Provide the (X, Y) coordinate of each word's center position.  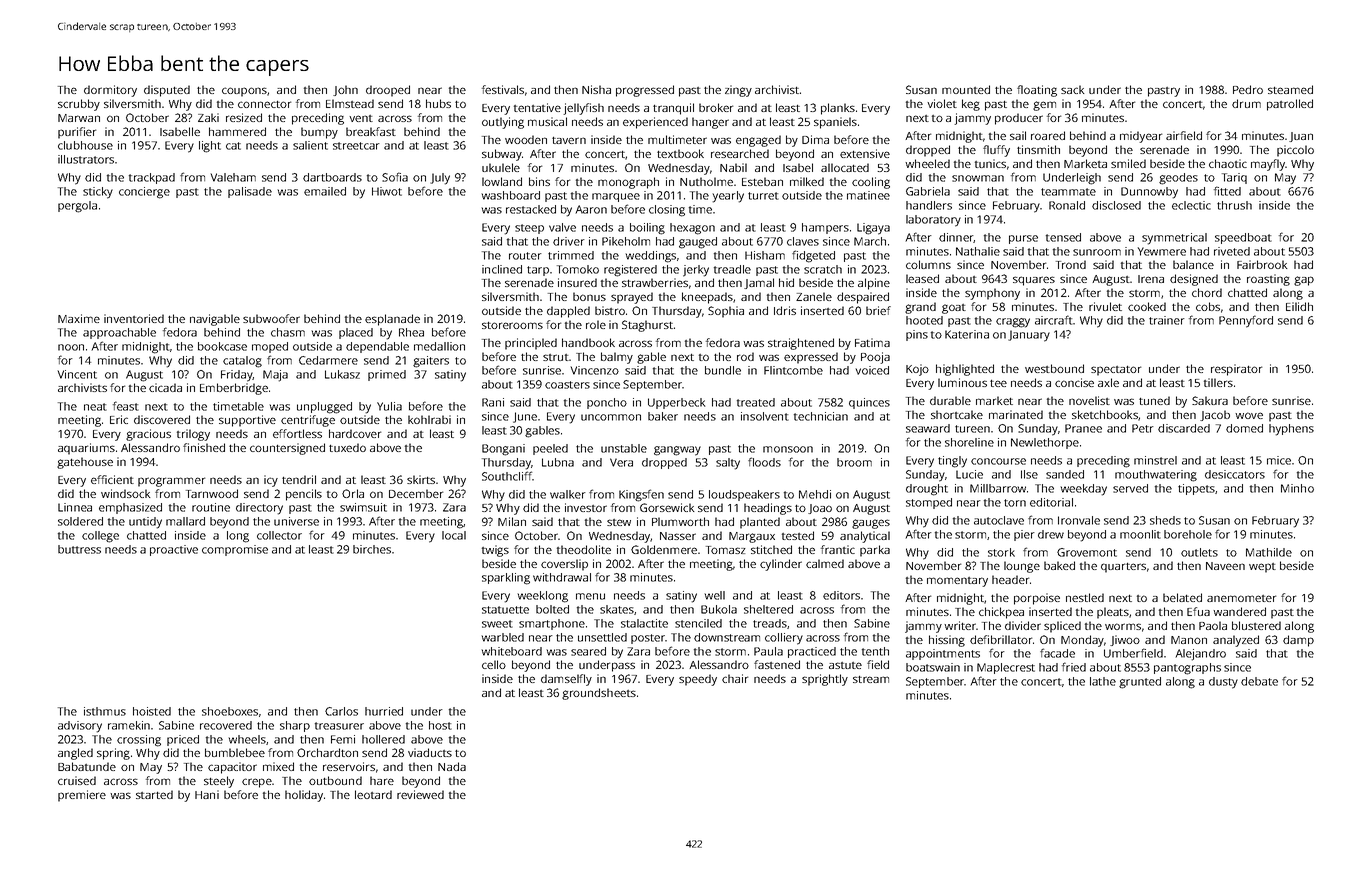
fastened (777, 664)
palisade (250, 192)
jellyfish (583, 109)
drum (1246, 103)
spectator (1116, 371)
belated (1182, 597)
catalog (242, 362)
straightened (801, 344)
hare (382, 780)
